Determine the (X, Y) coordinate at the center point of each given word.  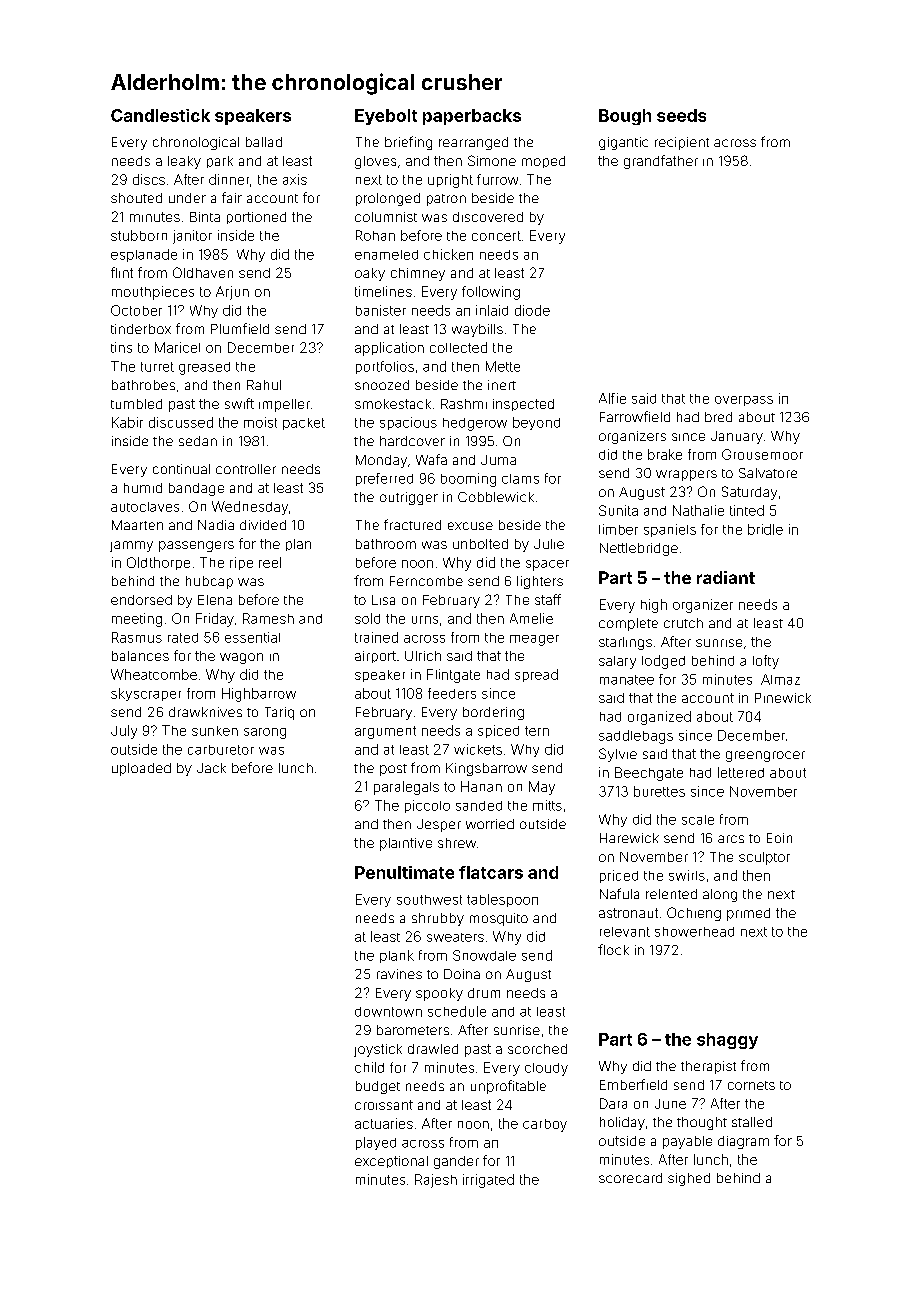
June (670, 1104)
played (376, 1143)
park (220, 162)
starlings (625, 643)
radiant (726, 577)
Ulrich (423, 656)
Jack (211, 768)
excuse (470, 526)
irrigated (488, 1181)
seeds (681, 115)
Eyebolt (386, 117)
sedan (198, 441)
